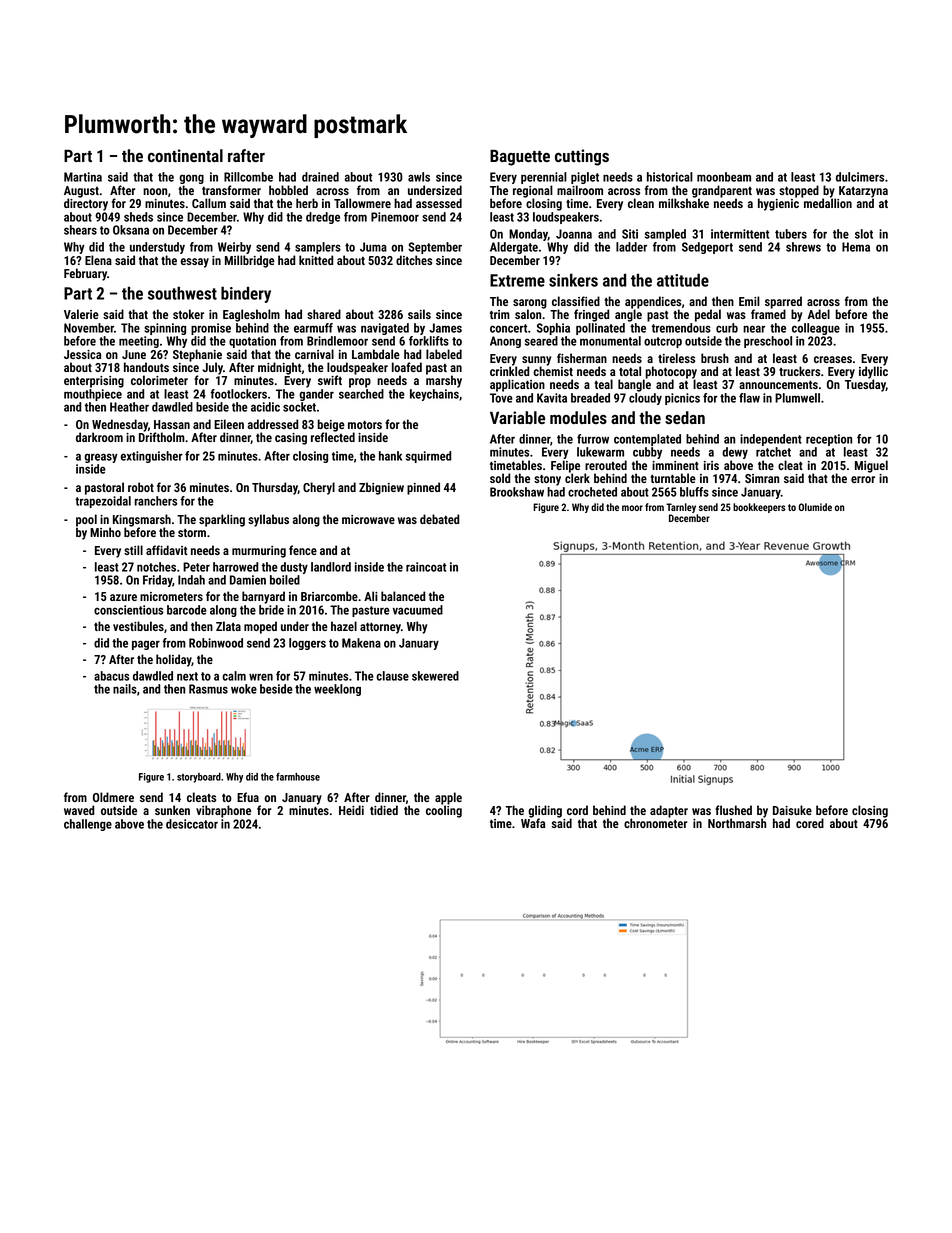 This page has width=952, height=1233. Describe the element at coordinates (80, 230) in the page. I see `shears` at that location.
